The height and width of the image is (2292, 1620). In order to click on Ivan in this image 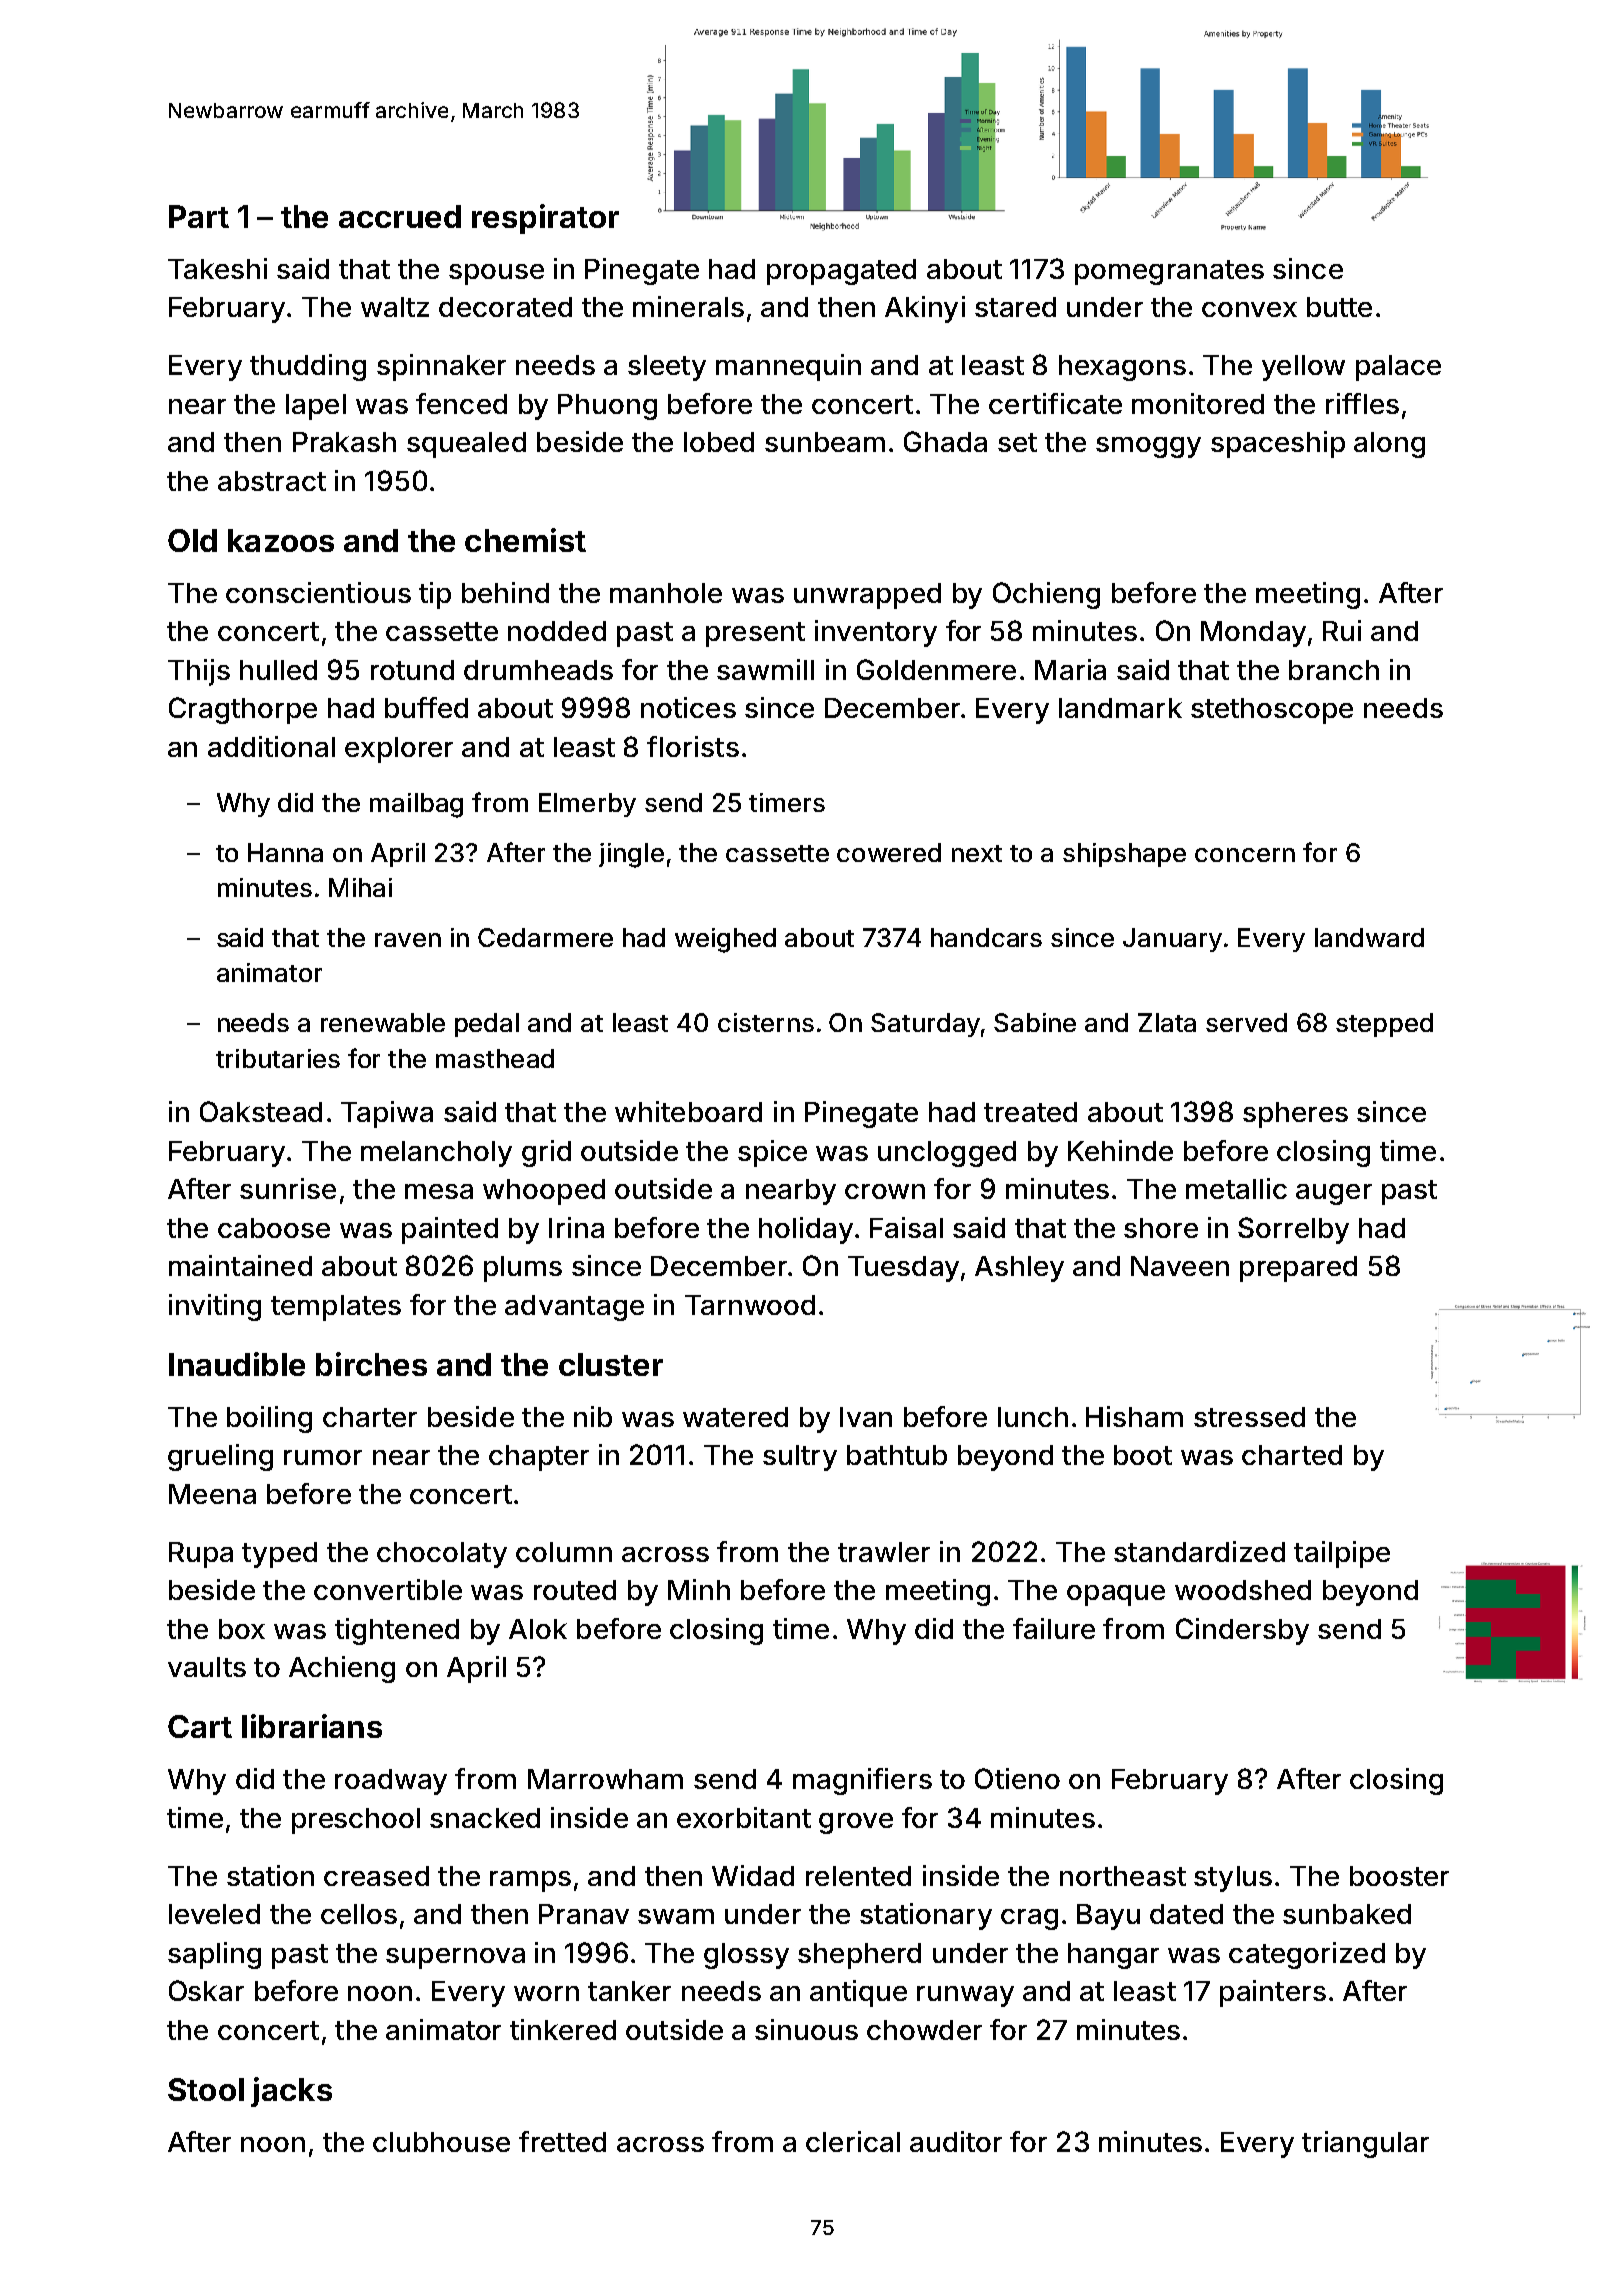, I will do `click(866, 1417)`.
